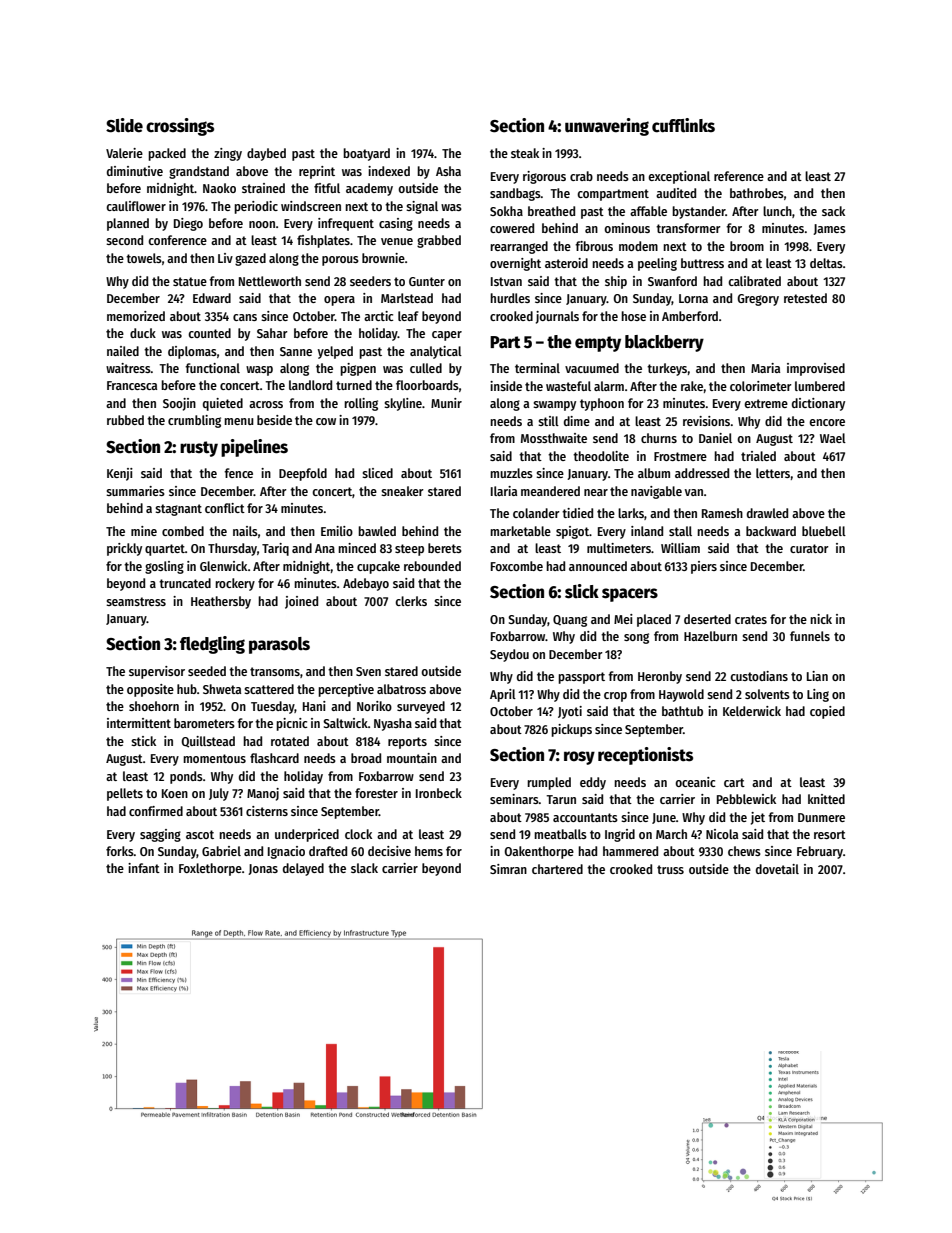 The width and height of the screenshot is (952, 1233). I want to click on Heathersby, so click(221, 602).
